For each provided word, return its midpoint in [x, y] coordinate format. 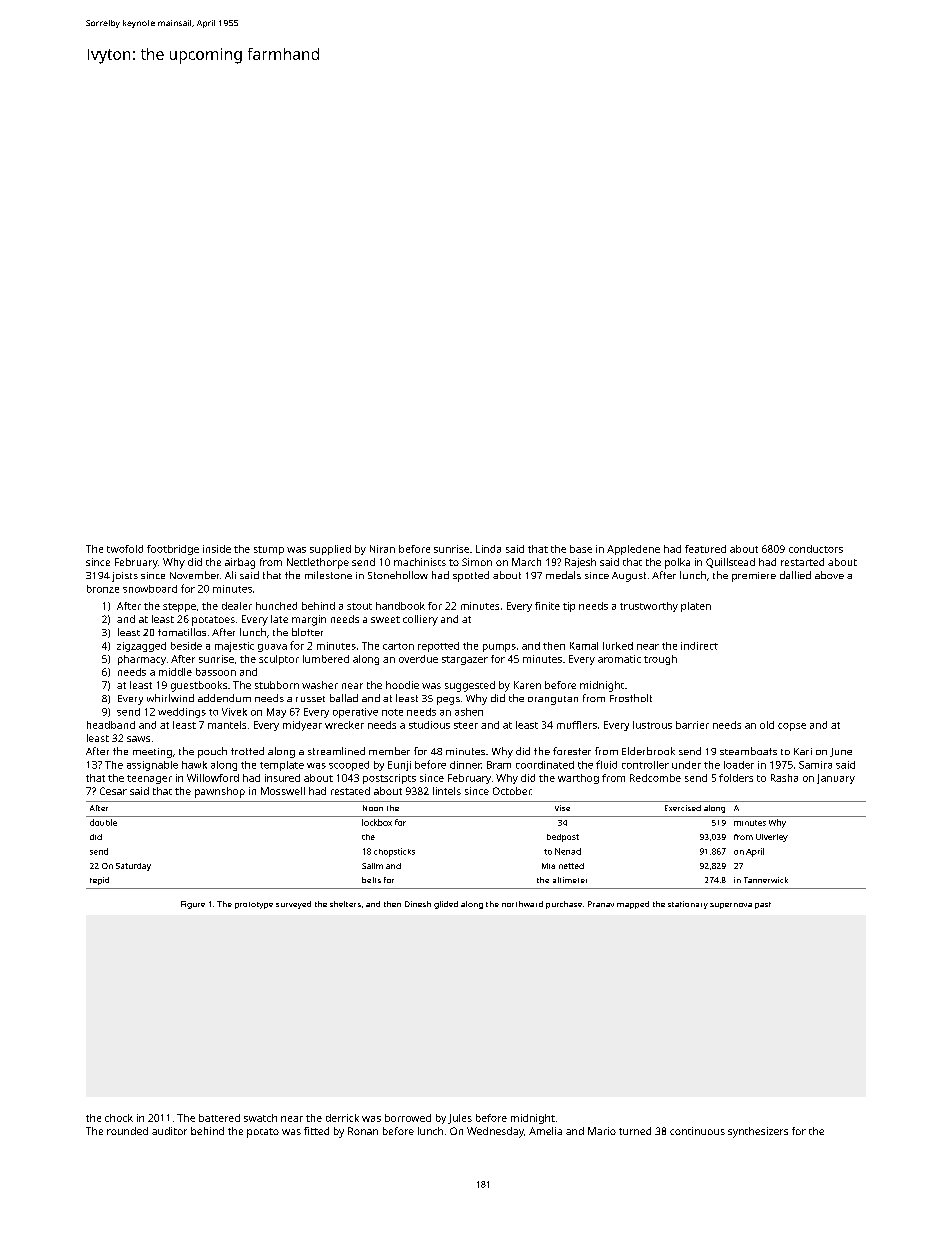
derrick [342, 1118]
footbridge [173, 550]
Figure [193, 905]
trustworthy [649, 607]
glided [446, 905]
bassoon [216, 672]
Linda [488, 549]
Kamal [584, 646]
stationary [688, 905]
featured [705, 549]
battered [219, 1118]
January [836, 779]
